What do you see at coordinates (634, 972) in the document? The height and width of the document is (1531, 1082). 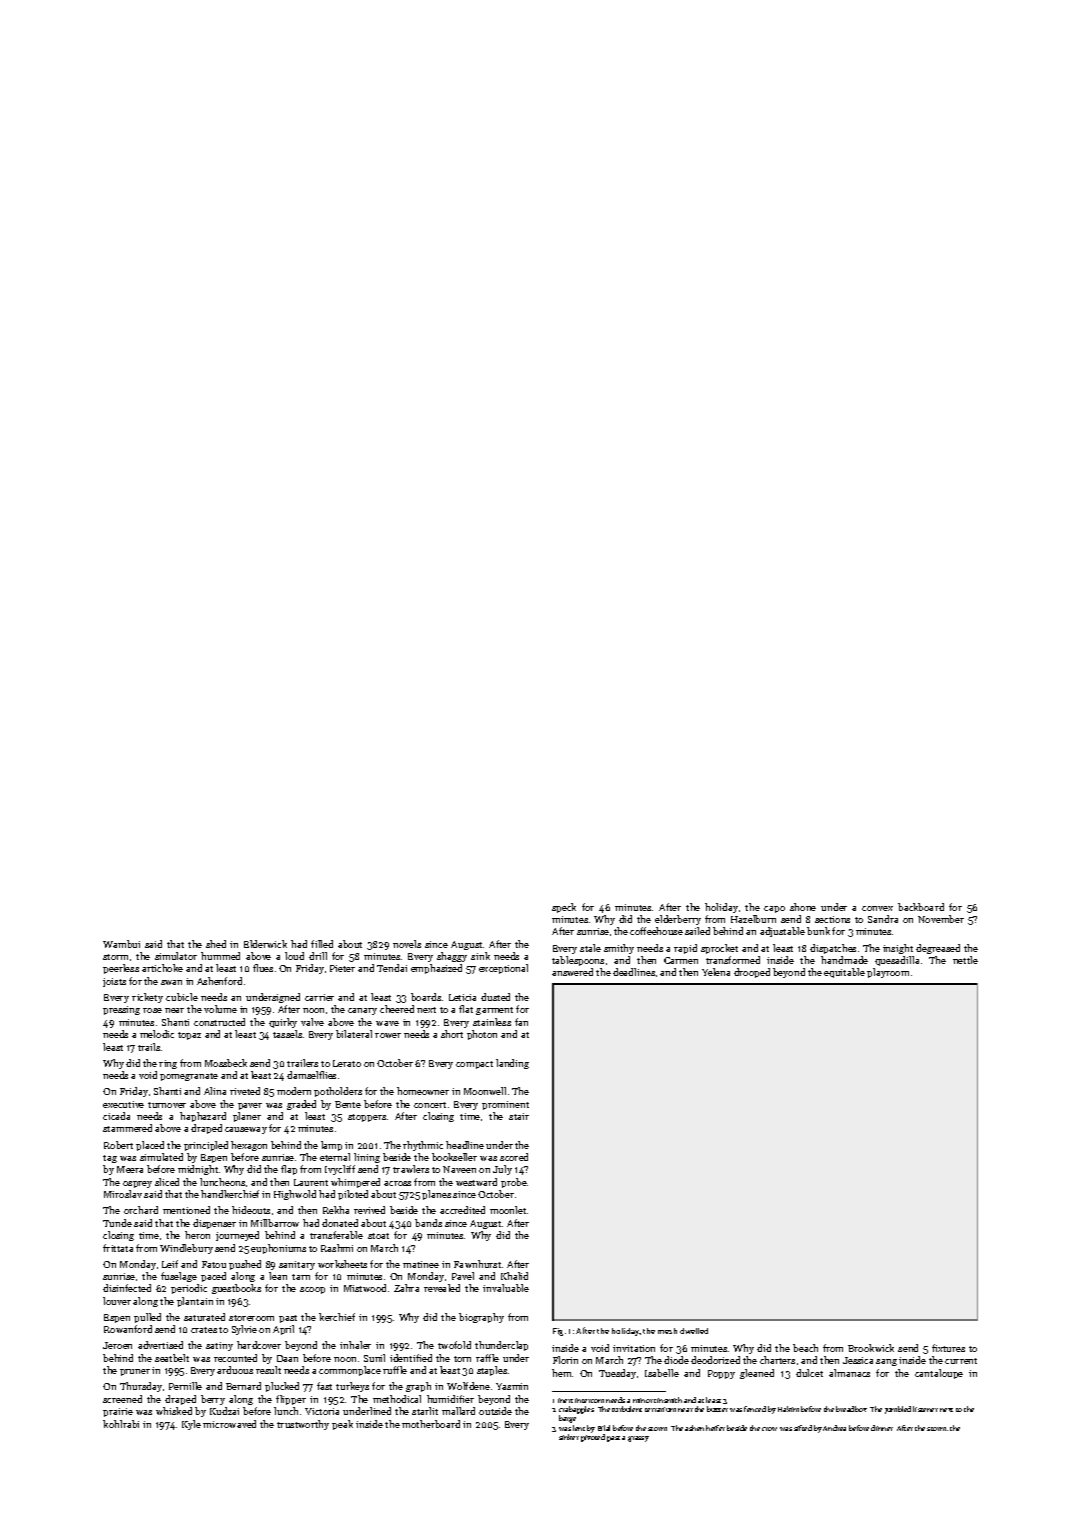 I see `deadlines` at bounding box center [634, 972].
